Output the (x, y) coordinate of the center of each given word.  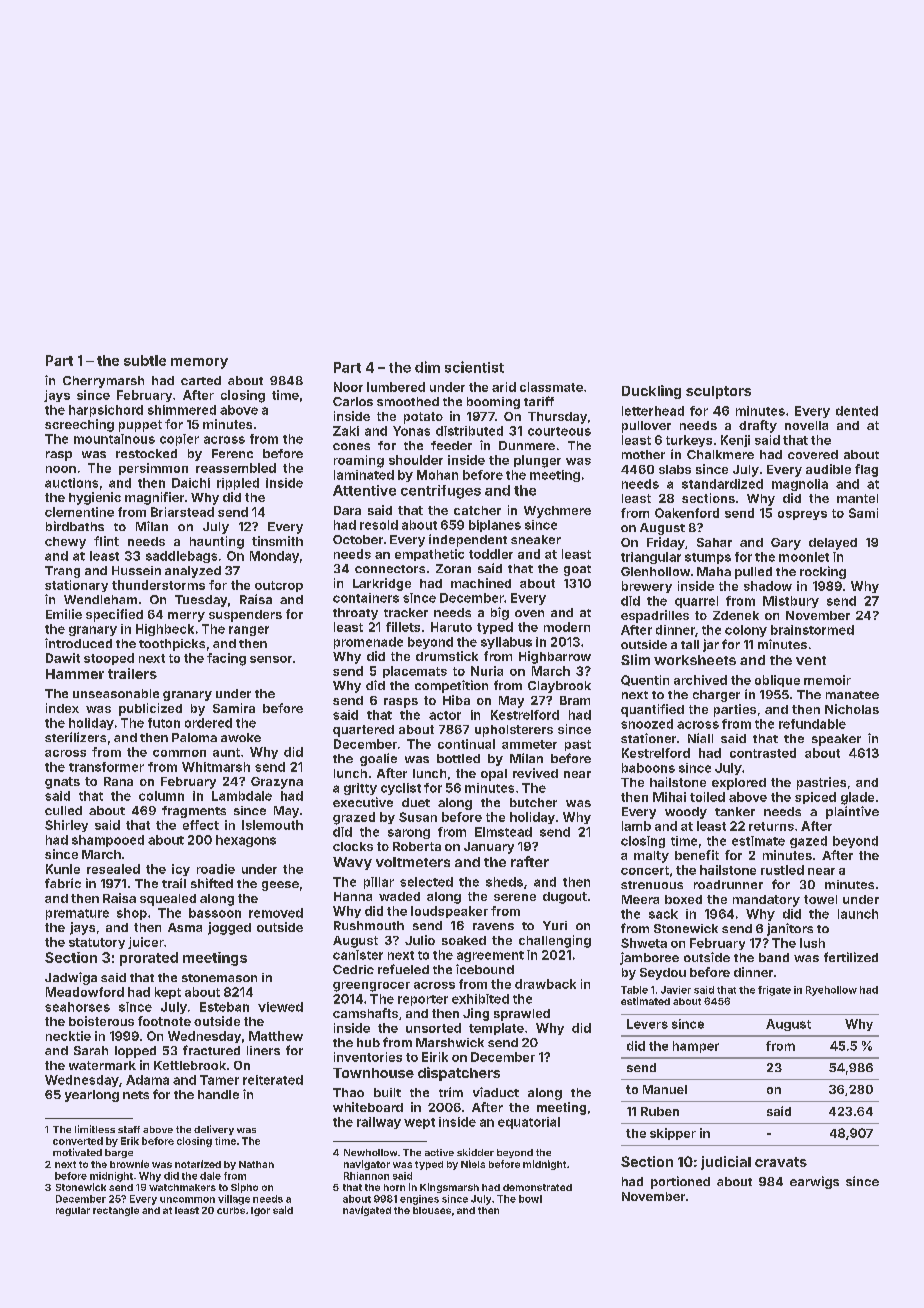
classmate (551, 387)
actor (445, 715)
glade (857, 798)
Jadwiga (71, 978)
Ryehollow (831, 991)
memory (199, 363)
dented (857, 411)
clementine (79, 512)
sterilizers (75, 737)
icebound (485, 969)
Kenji (735, 441)
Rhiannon (366, 1176)
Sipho (244, 1188)
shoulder (416, 460)
